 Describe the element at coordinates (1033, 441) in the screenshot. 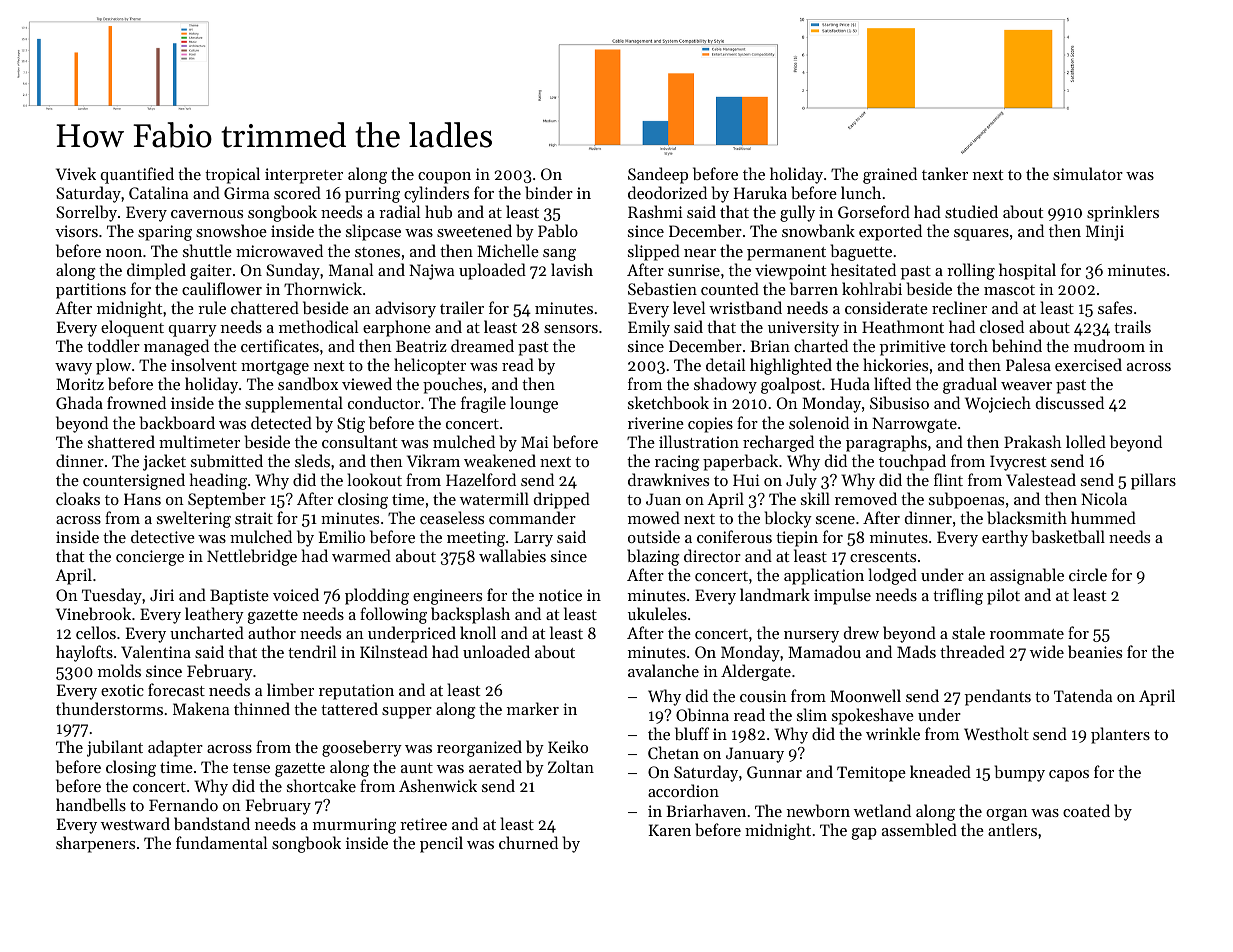

I see `Prakash` at that location.
